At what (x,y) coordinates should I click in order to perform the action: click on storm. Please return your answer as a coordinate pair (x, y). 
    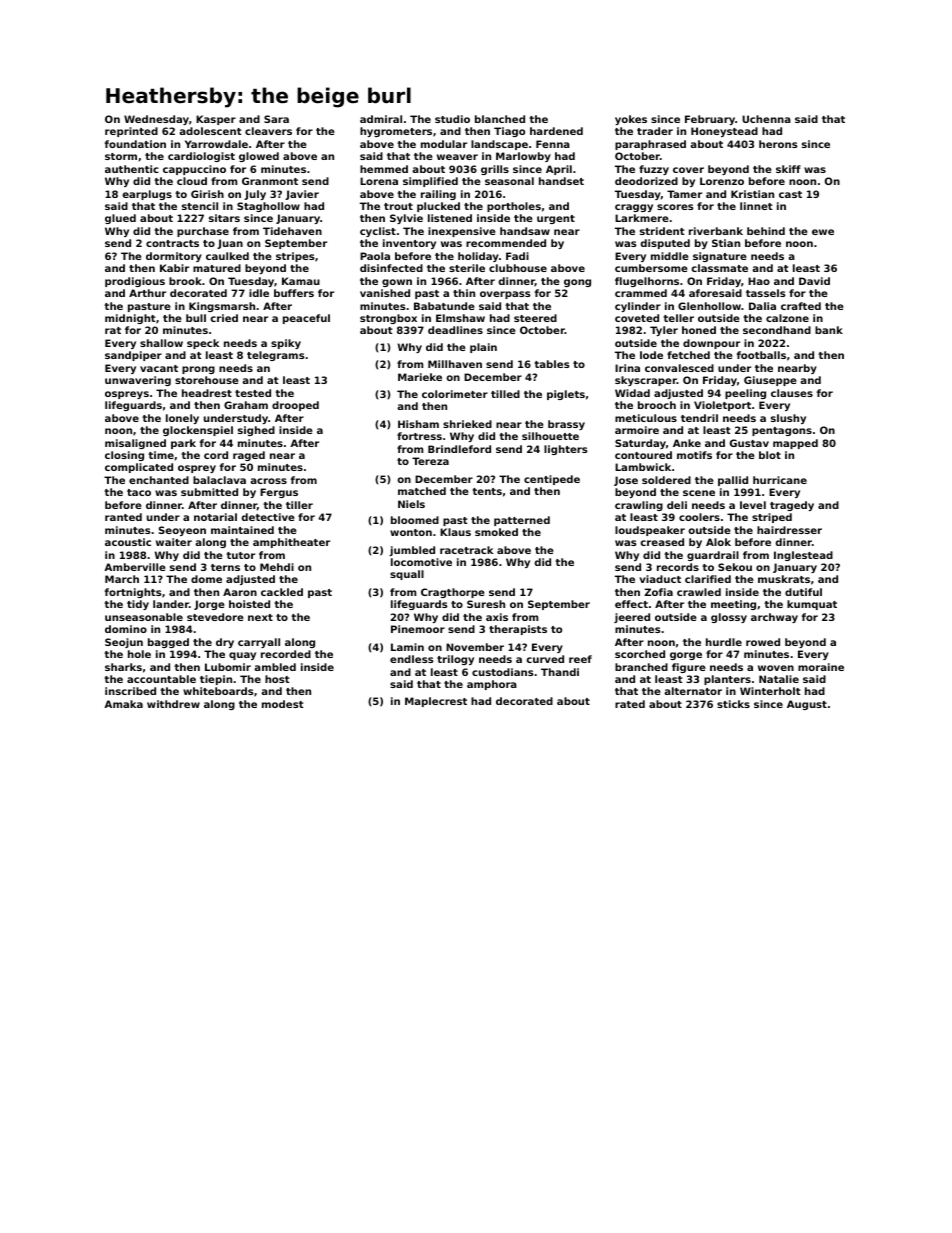
    Looking at the image, I should click on (121, 156).
